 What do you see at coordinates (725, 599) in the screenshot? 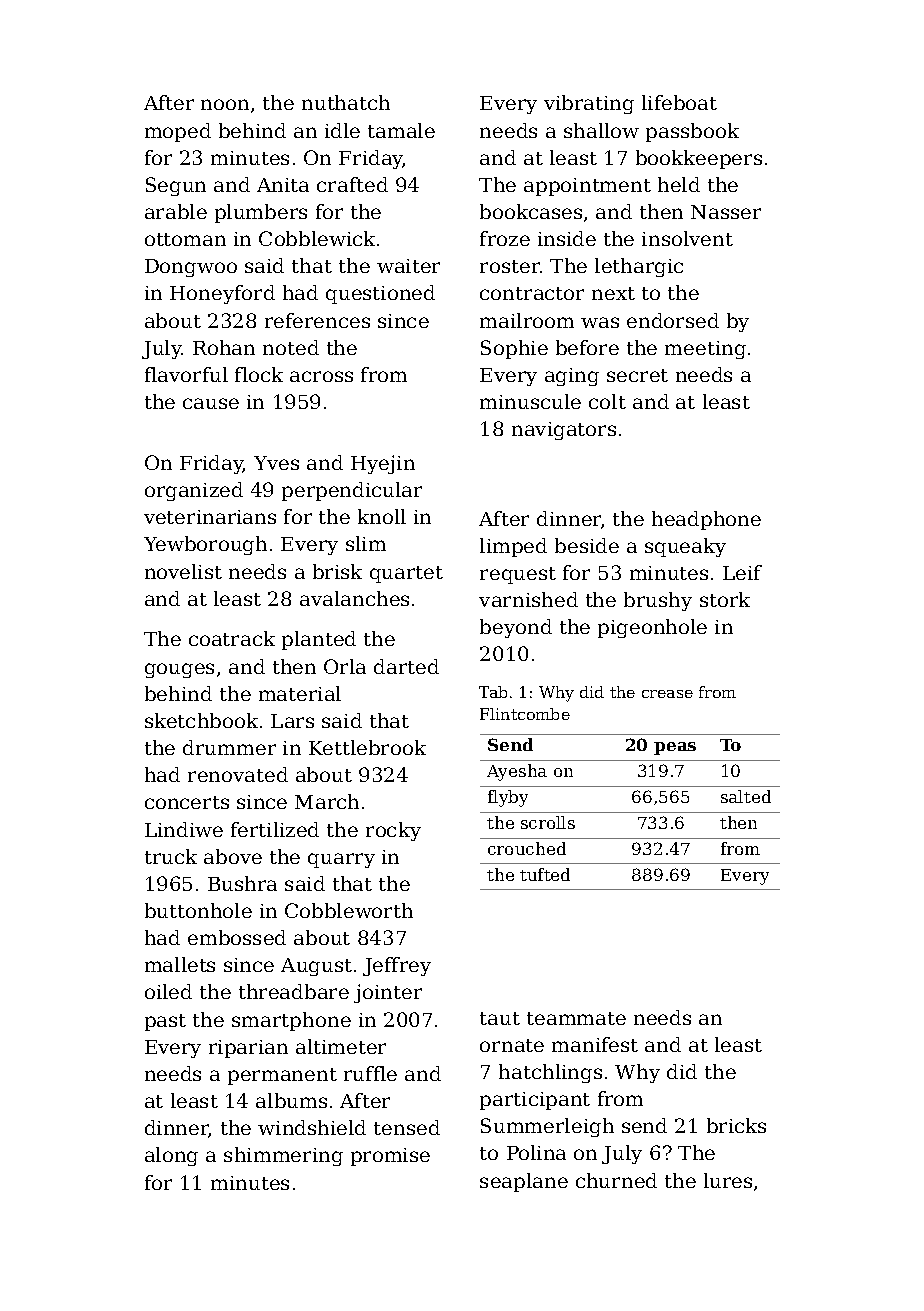
I see `stork` at bounding box center [725, 599].
